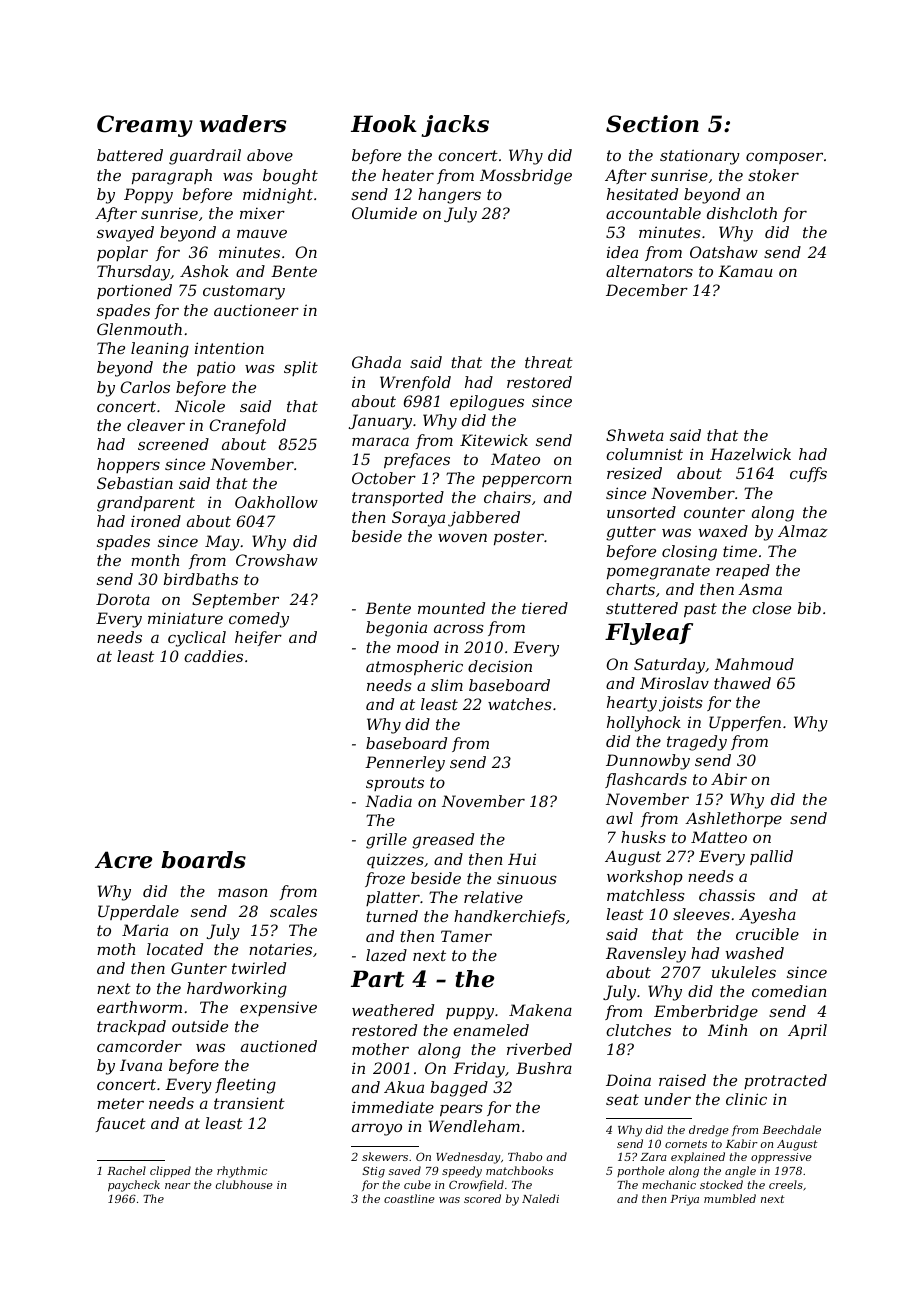 The width and height of the page is (924, 1308). Describe the element at coordinates (125, 234) in the page. I see `swayed` at that location.
